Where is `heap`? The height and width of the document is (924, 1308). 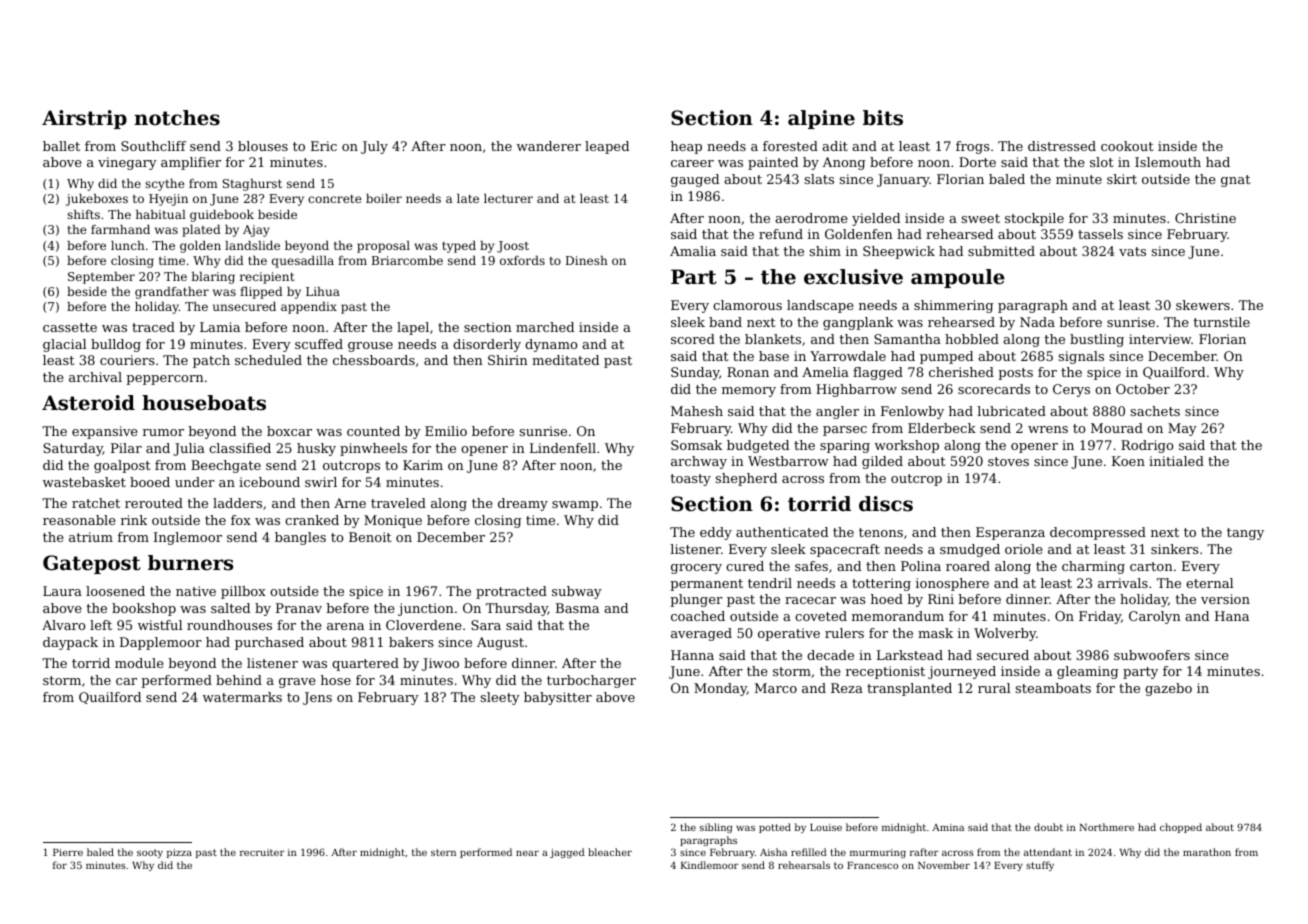 heap is located at coordinates (686, 147).
